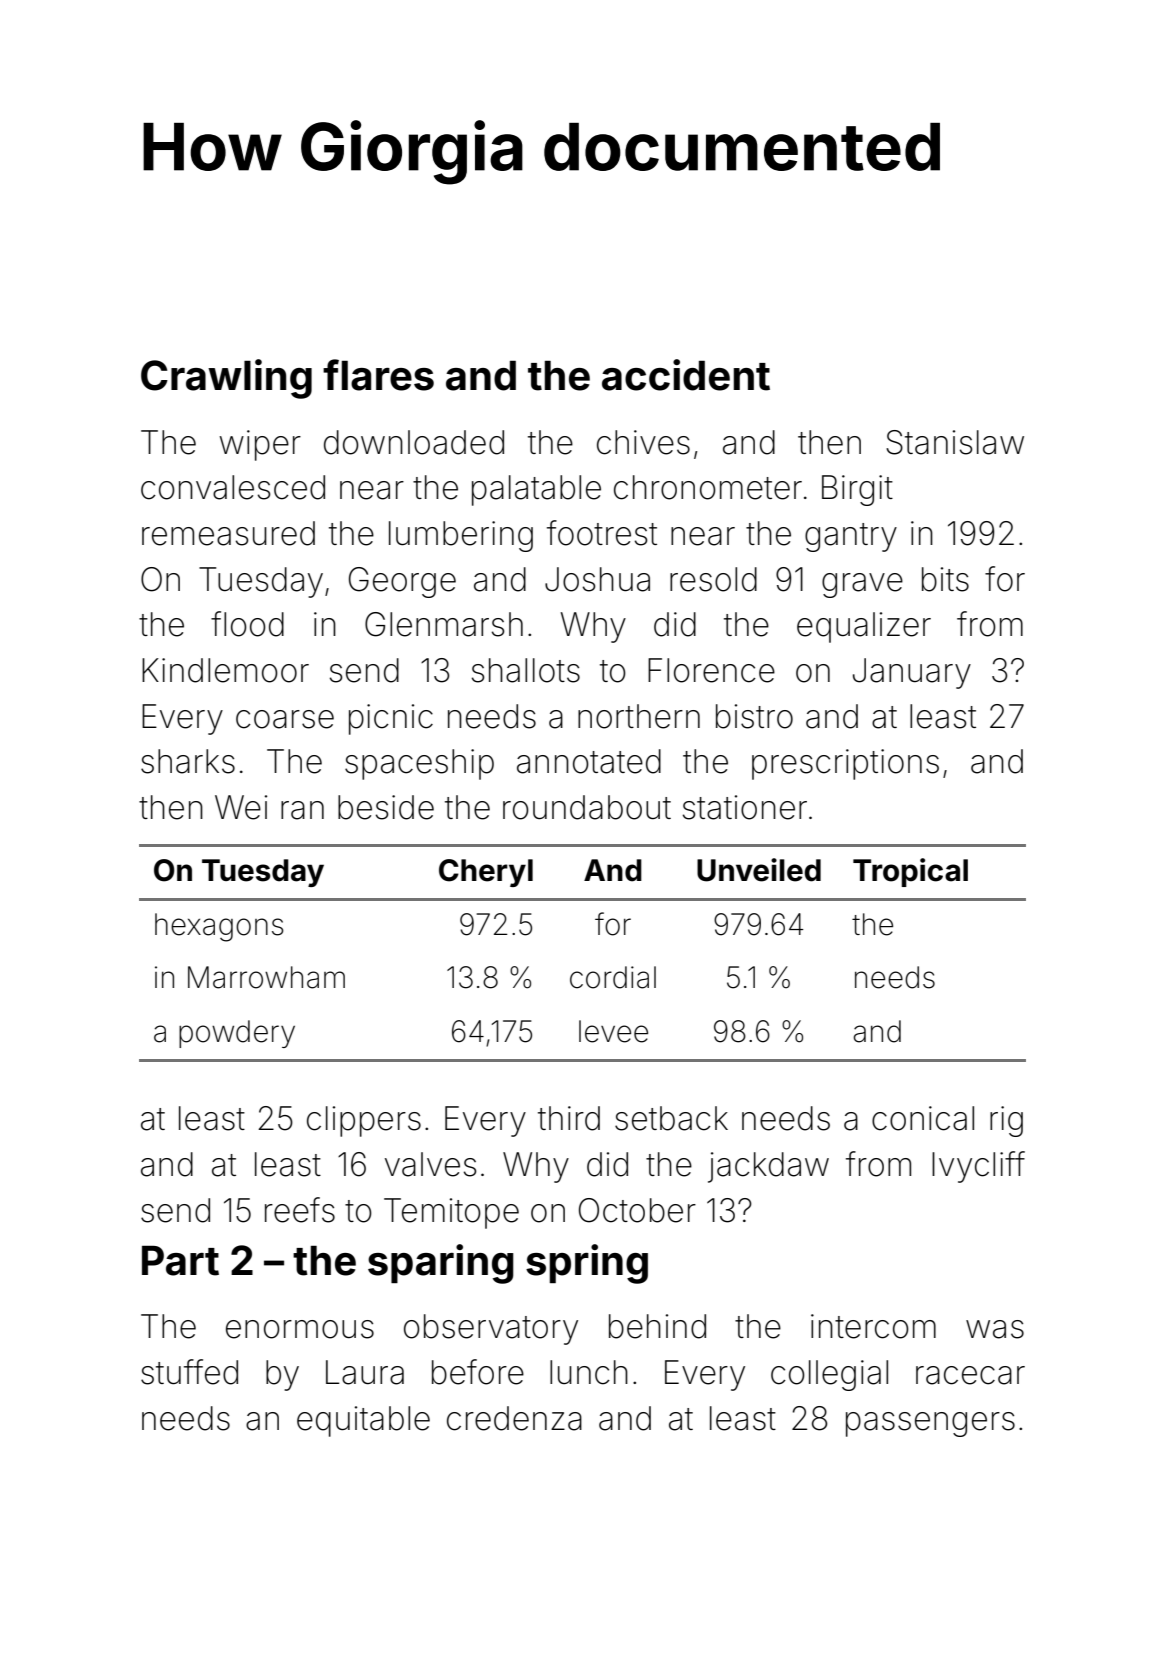 This page has width=1165, height=1654. Describe the element at coordinates (391, 719) in the page. I see `picnic` at that location.
